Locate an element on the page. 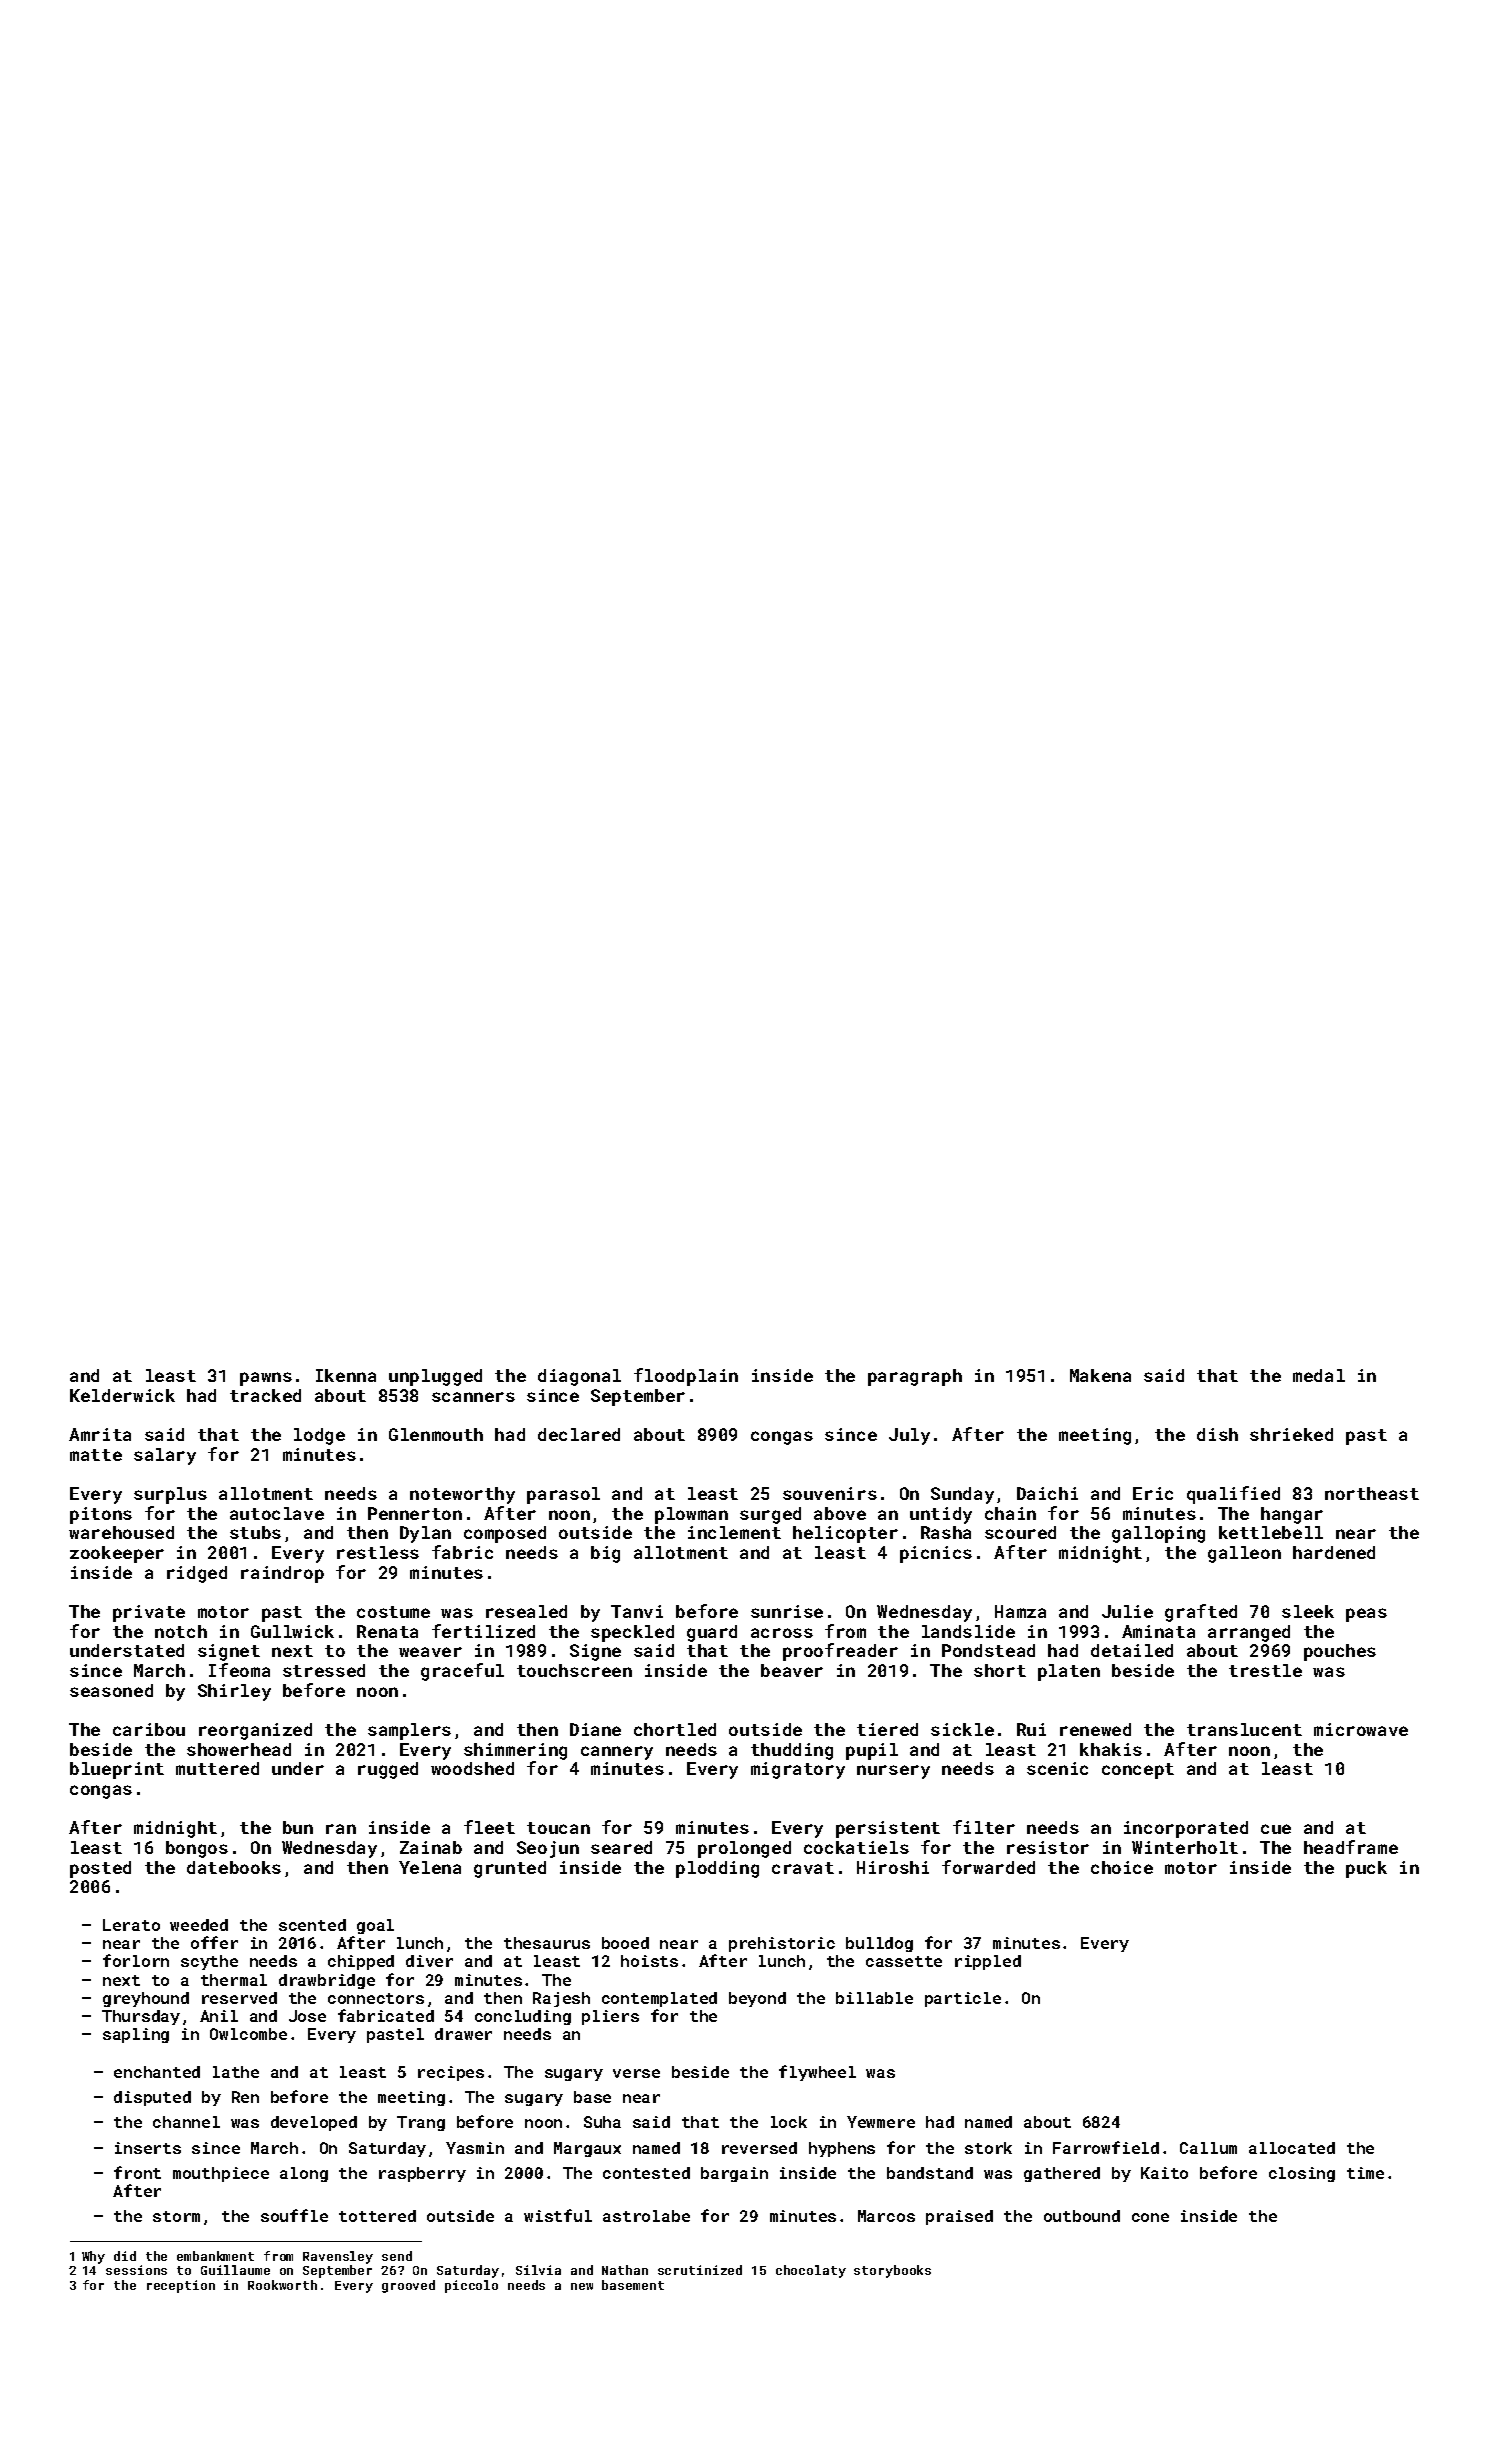  migratory is located at coordinates (798, 1770).
